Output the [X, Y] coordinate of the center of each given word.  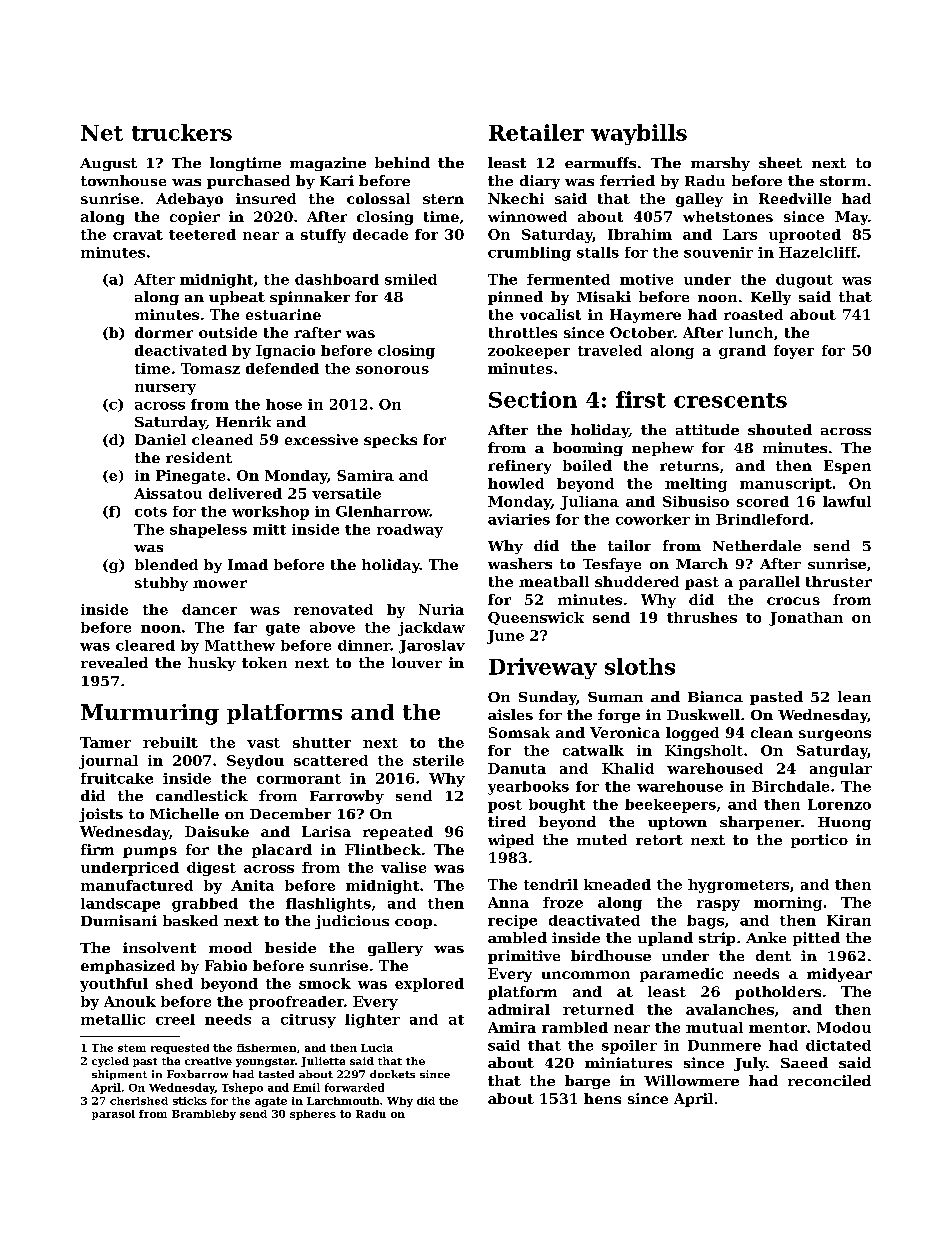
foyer [794, 352]
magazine [328, 164]
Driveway [543, 668]
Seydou [255, 762]
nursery [165, 389]
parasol [113, 1115]
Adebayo [189, 200]
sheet [780, 162]
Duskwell [703, 714]
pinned [515, 298]
